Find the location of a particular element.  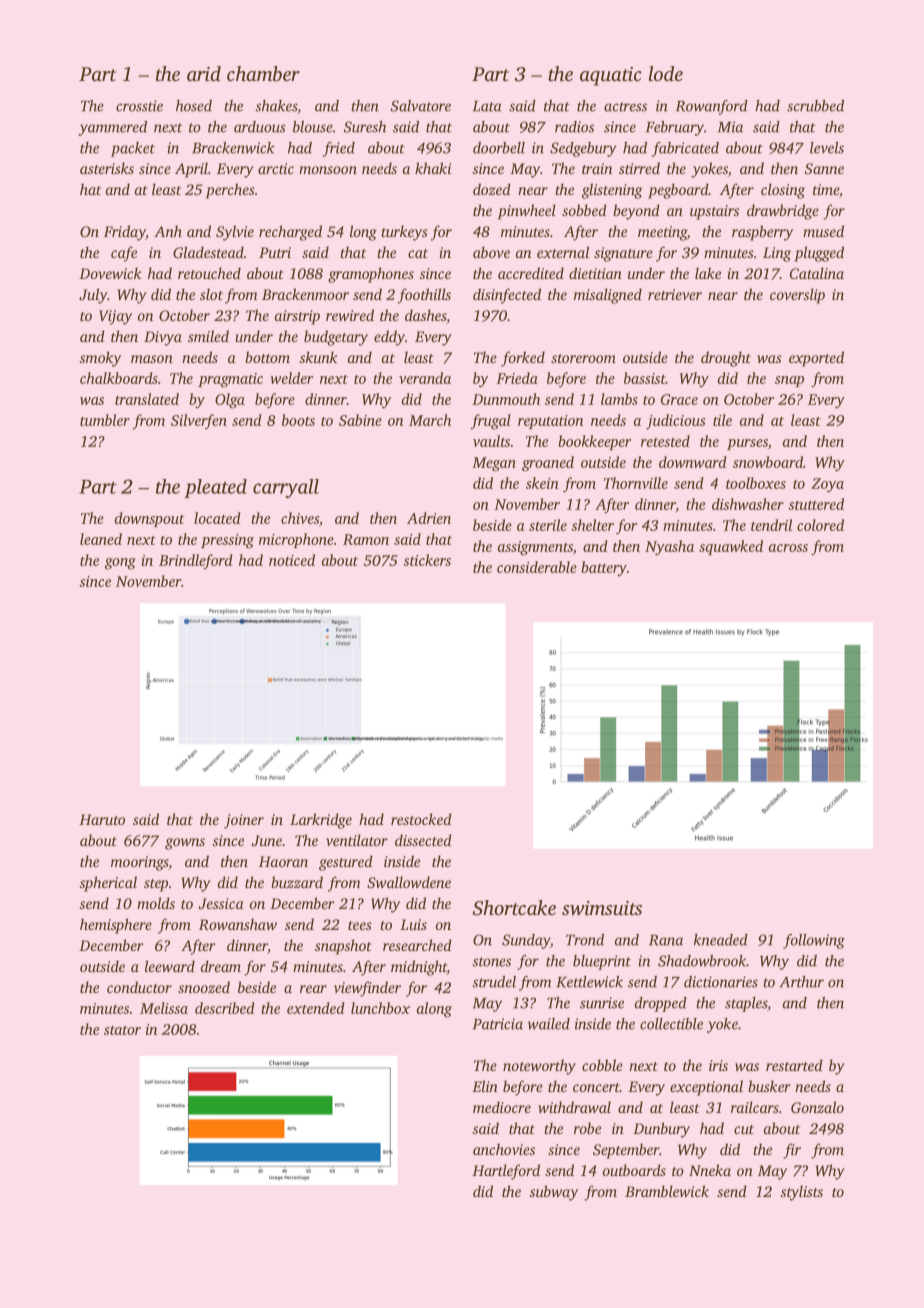

Brackenwick is located at coordinates (233, 148).
